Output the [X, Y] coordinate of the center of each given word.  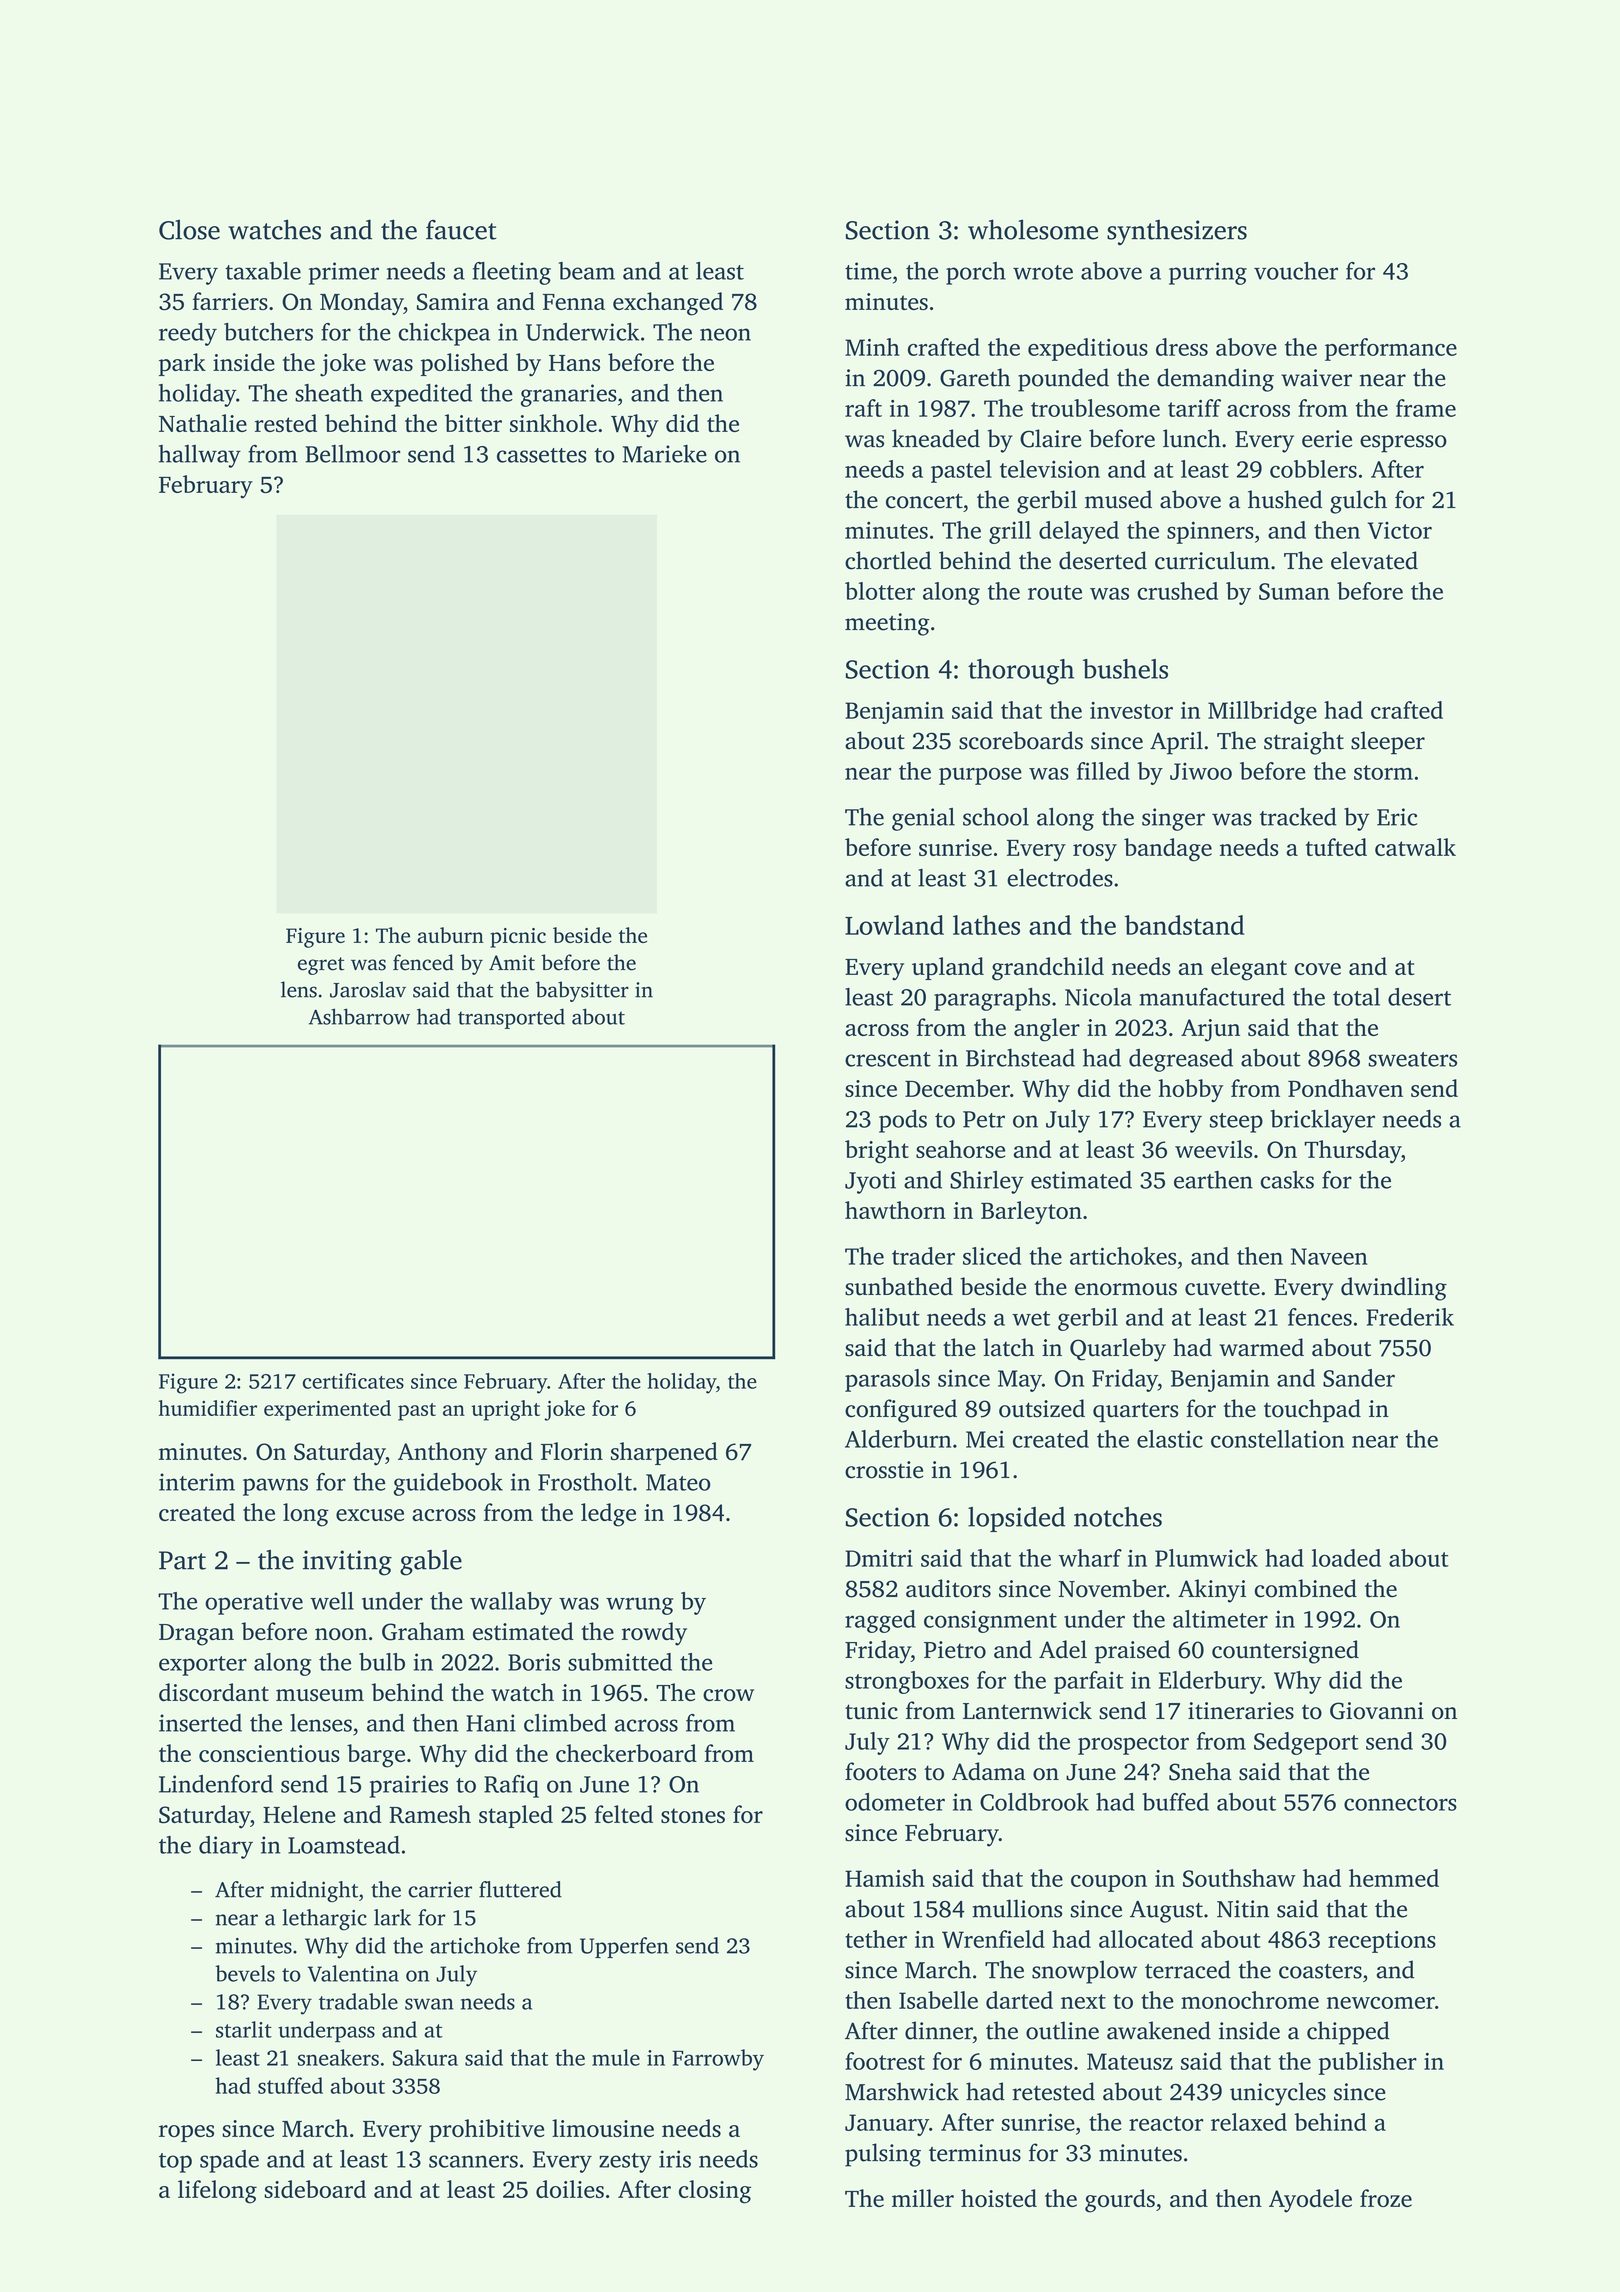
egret [321, 966]
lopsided [1016, 1519]
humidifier [208, 1408]
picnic [518, 938]
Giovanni [1377, 1711]
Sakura [425, 2057]
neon [725, 334]
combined [1305, 1588]
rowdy [654, 1634]
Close [189, 229]
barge [376, 1756]
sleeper [1388, 743]
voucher [1296, 271]
